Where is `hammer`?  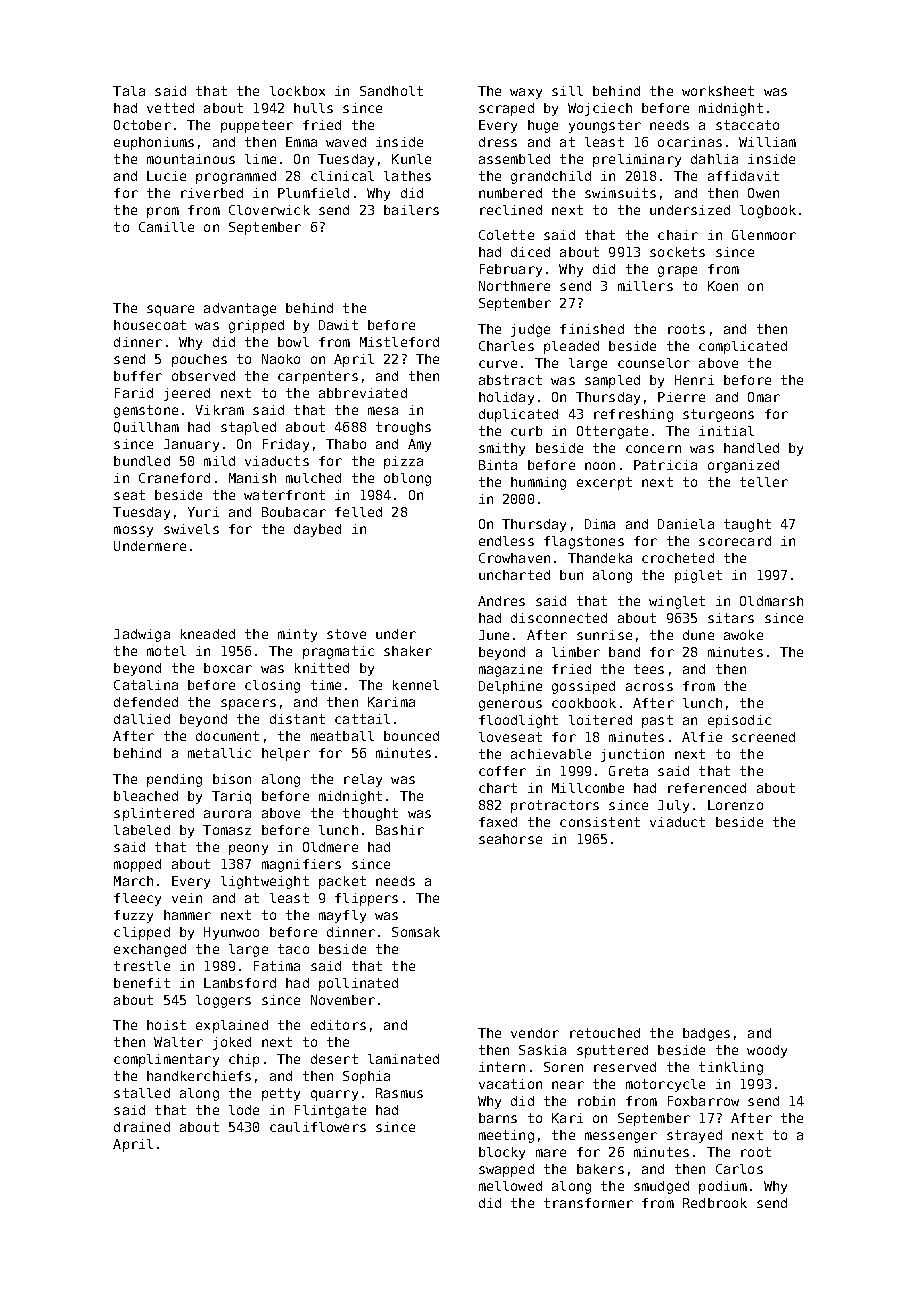
hammer is located at coordinates (187, 915).
